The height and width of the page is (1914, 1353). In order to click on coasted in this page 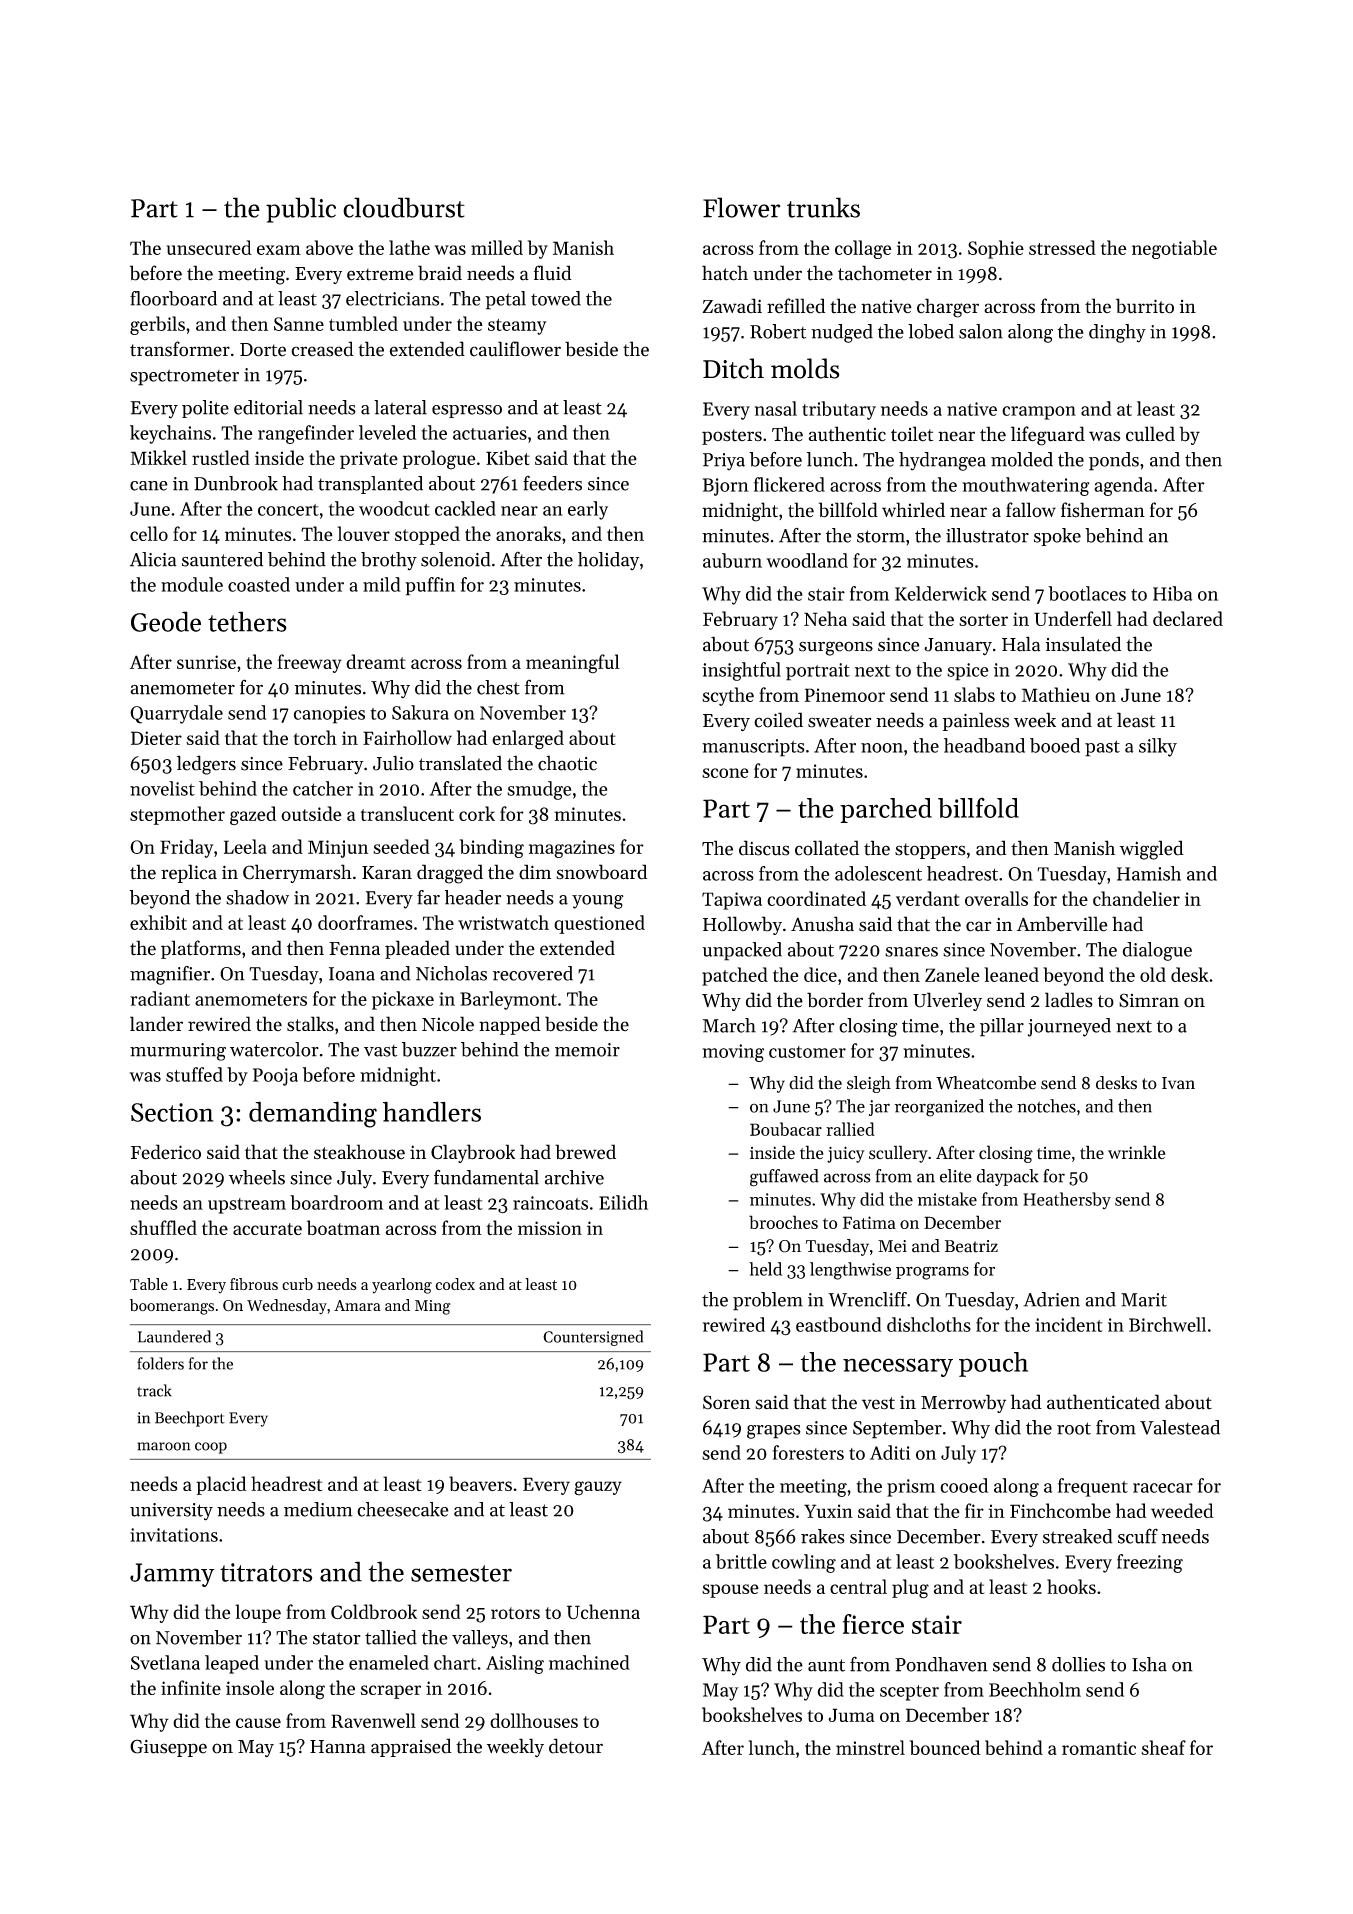, I will do `click(259, 584)`.
